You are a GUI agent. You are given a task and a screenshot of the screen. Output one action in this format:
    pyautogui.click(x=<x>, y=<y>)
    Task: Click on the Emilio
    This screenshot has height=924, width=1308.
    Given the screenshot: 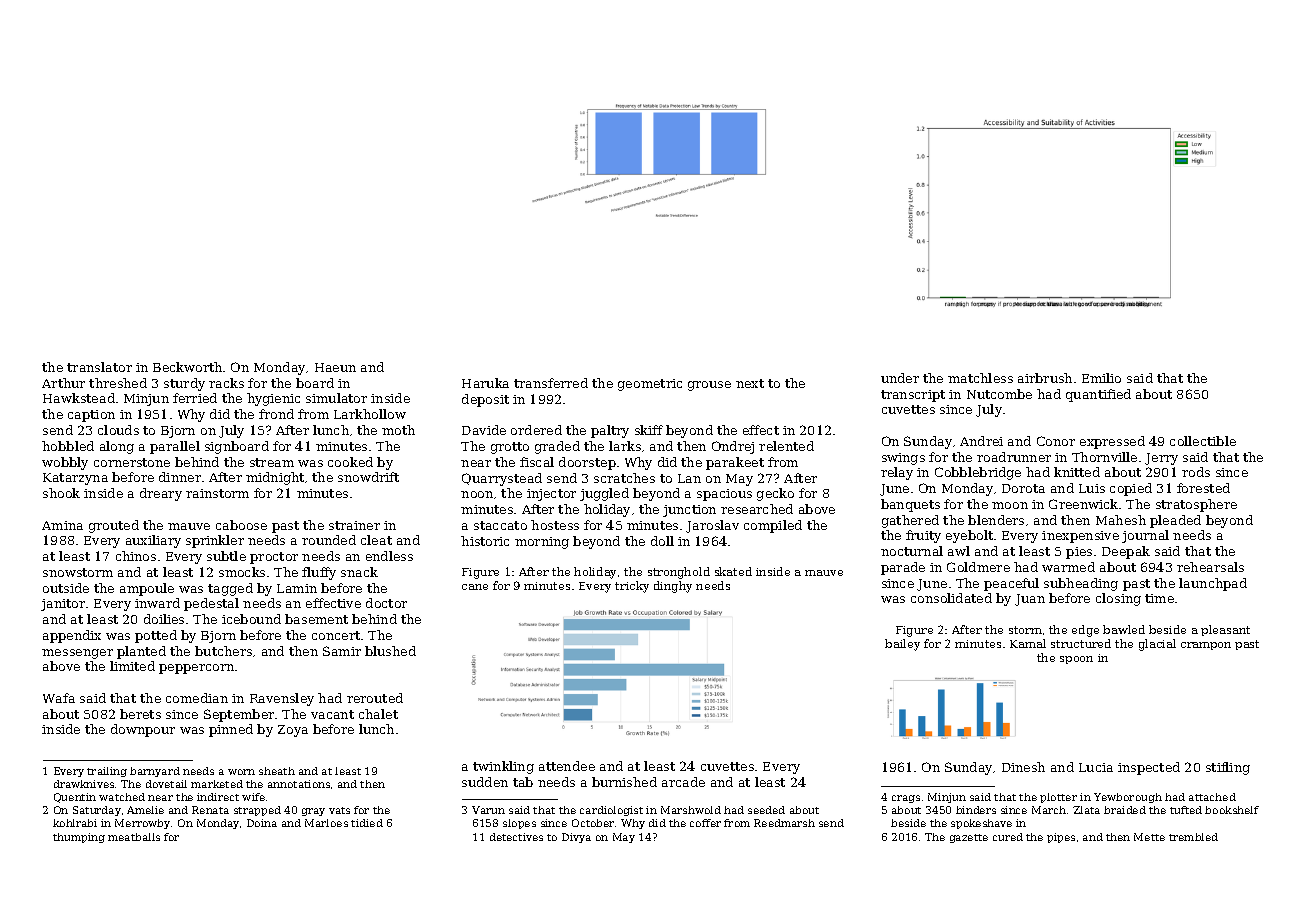 What is the action you would take?
    pyautogui.click(x=1101, y=378)
